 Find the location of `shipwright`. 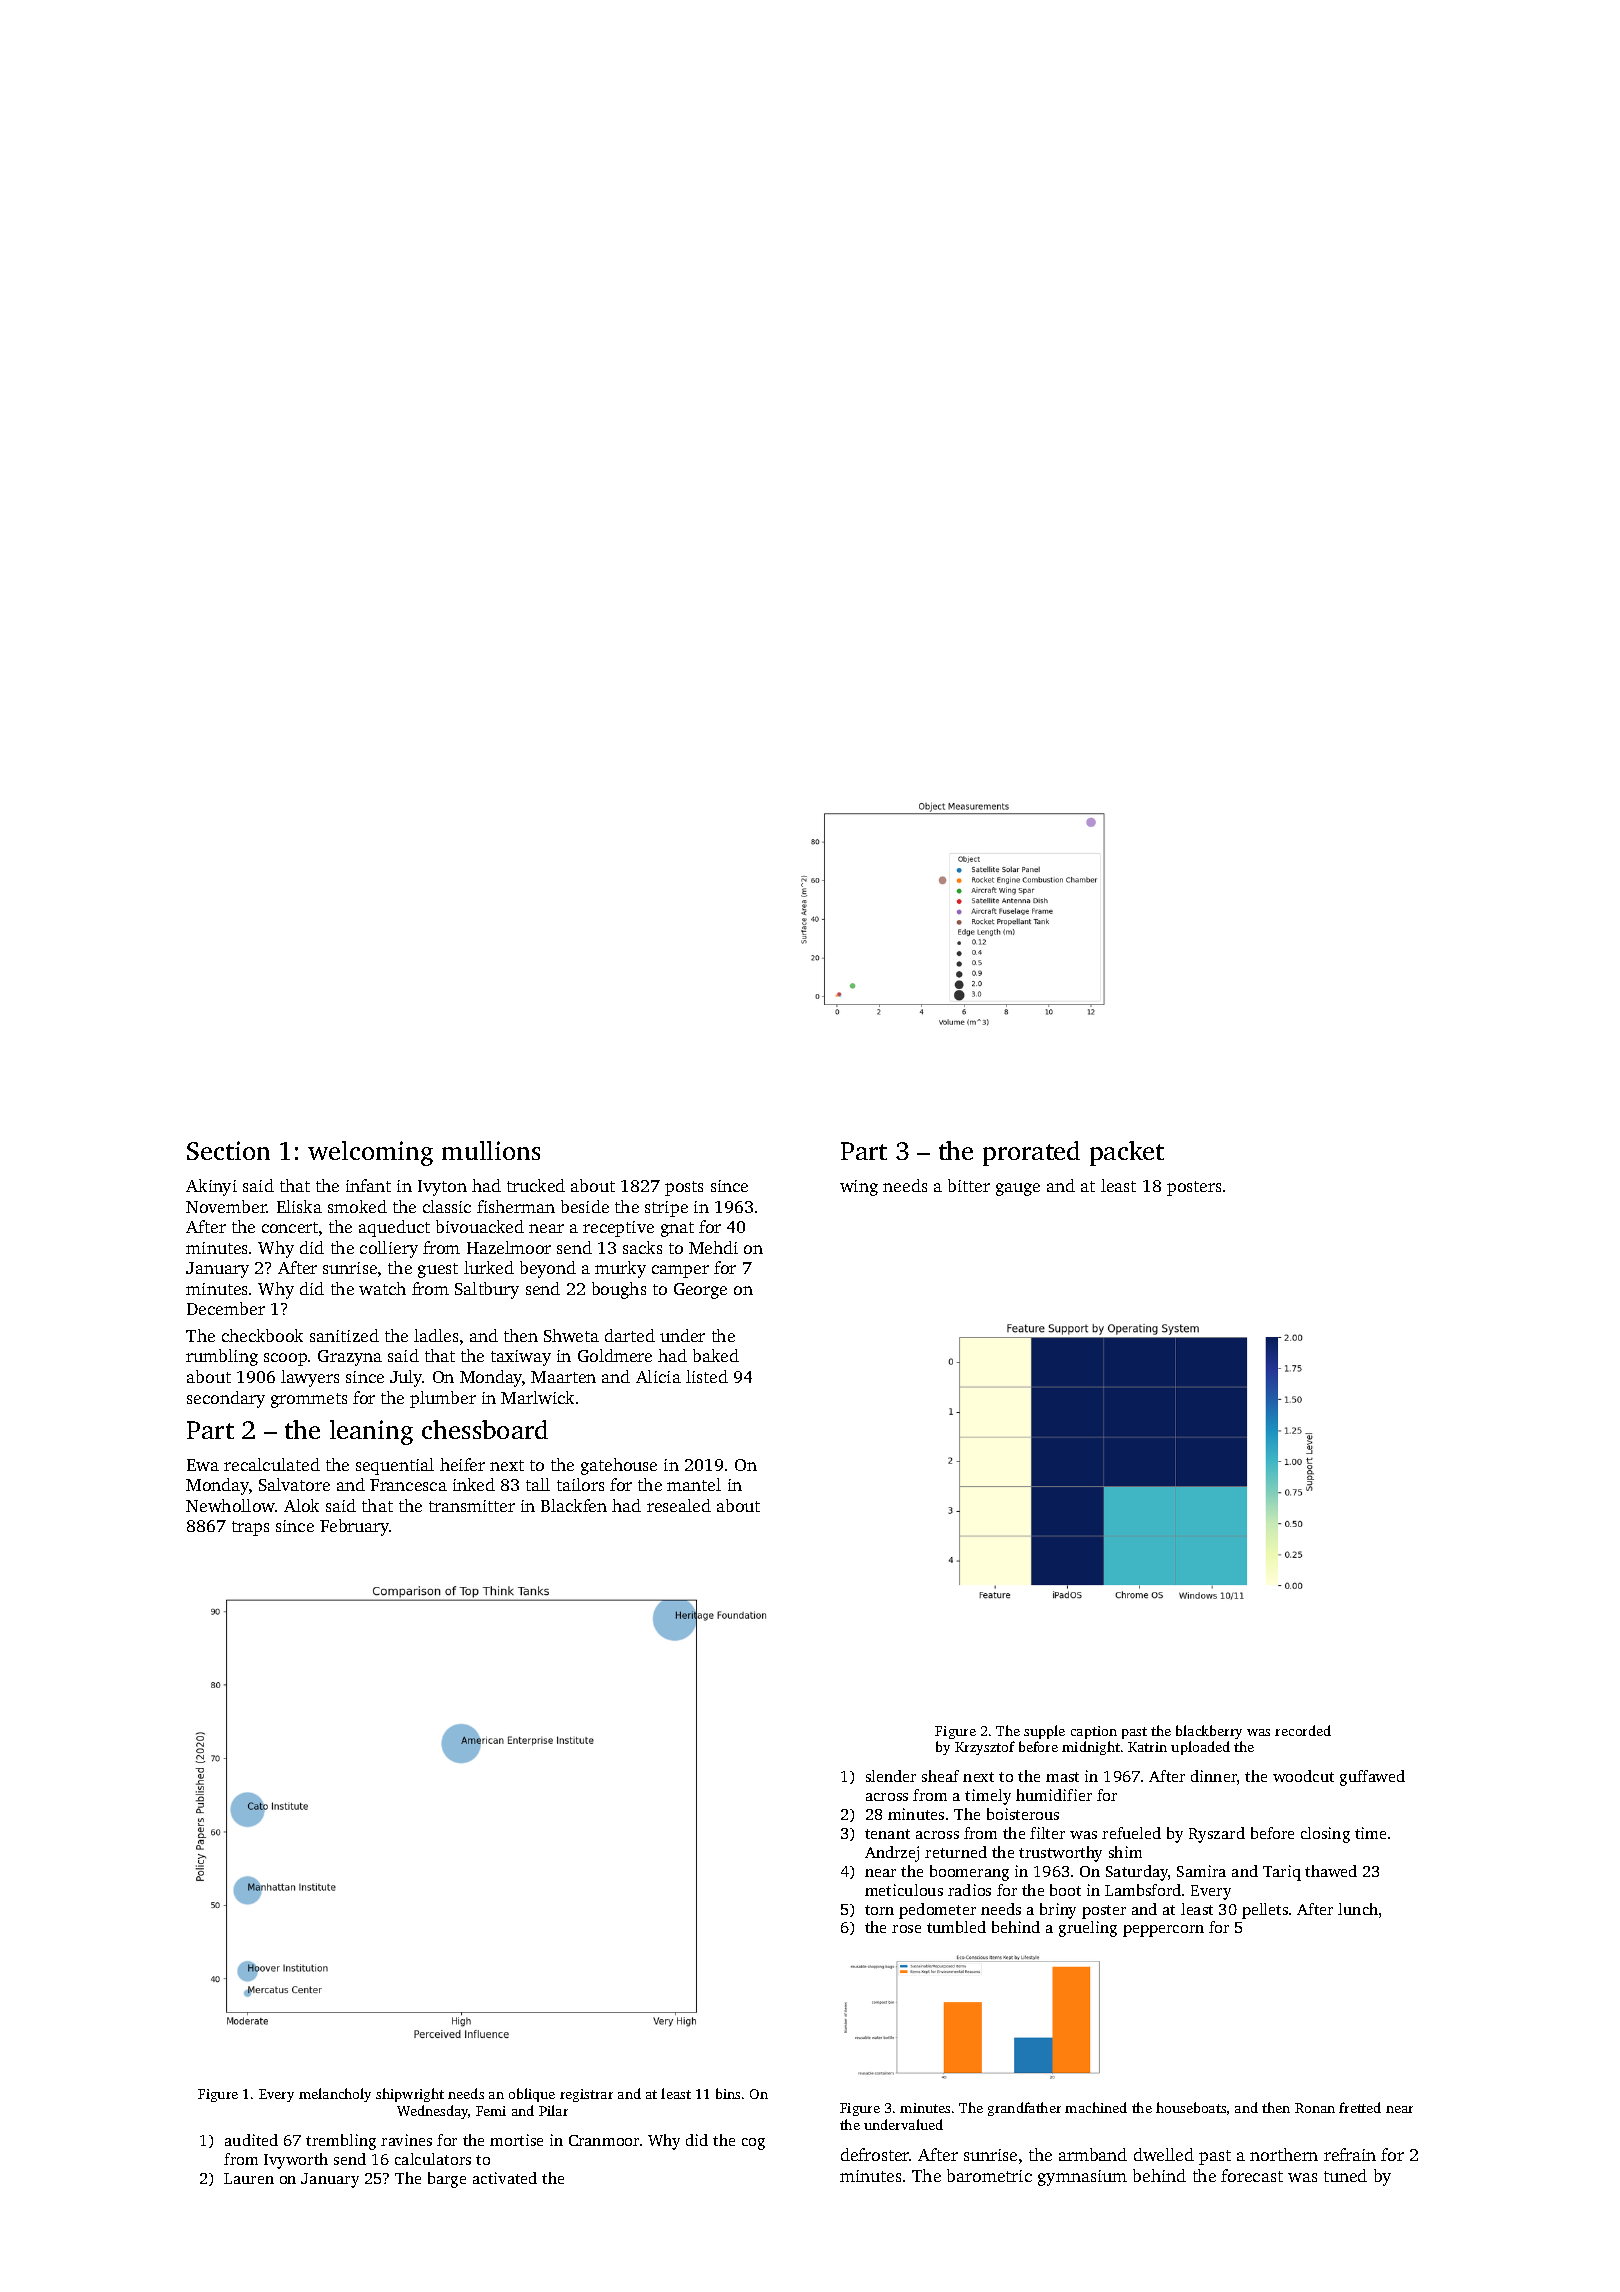

shipwright is located at coordinates (410, 2095).
